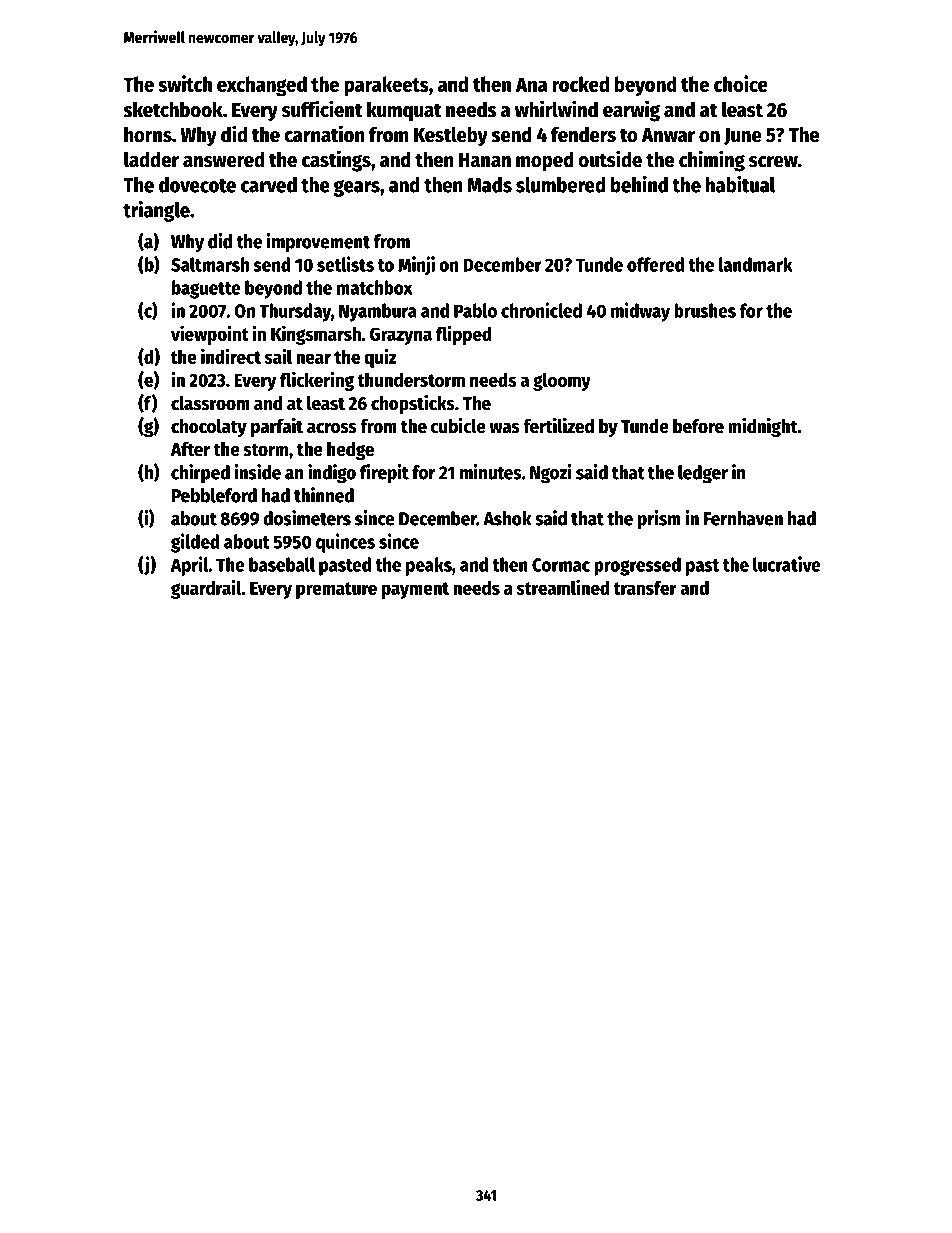  Describe the element at coordinates (415, 590) in the document. I see `payment` at that location.
